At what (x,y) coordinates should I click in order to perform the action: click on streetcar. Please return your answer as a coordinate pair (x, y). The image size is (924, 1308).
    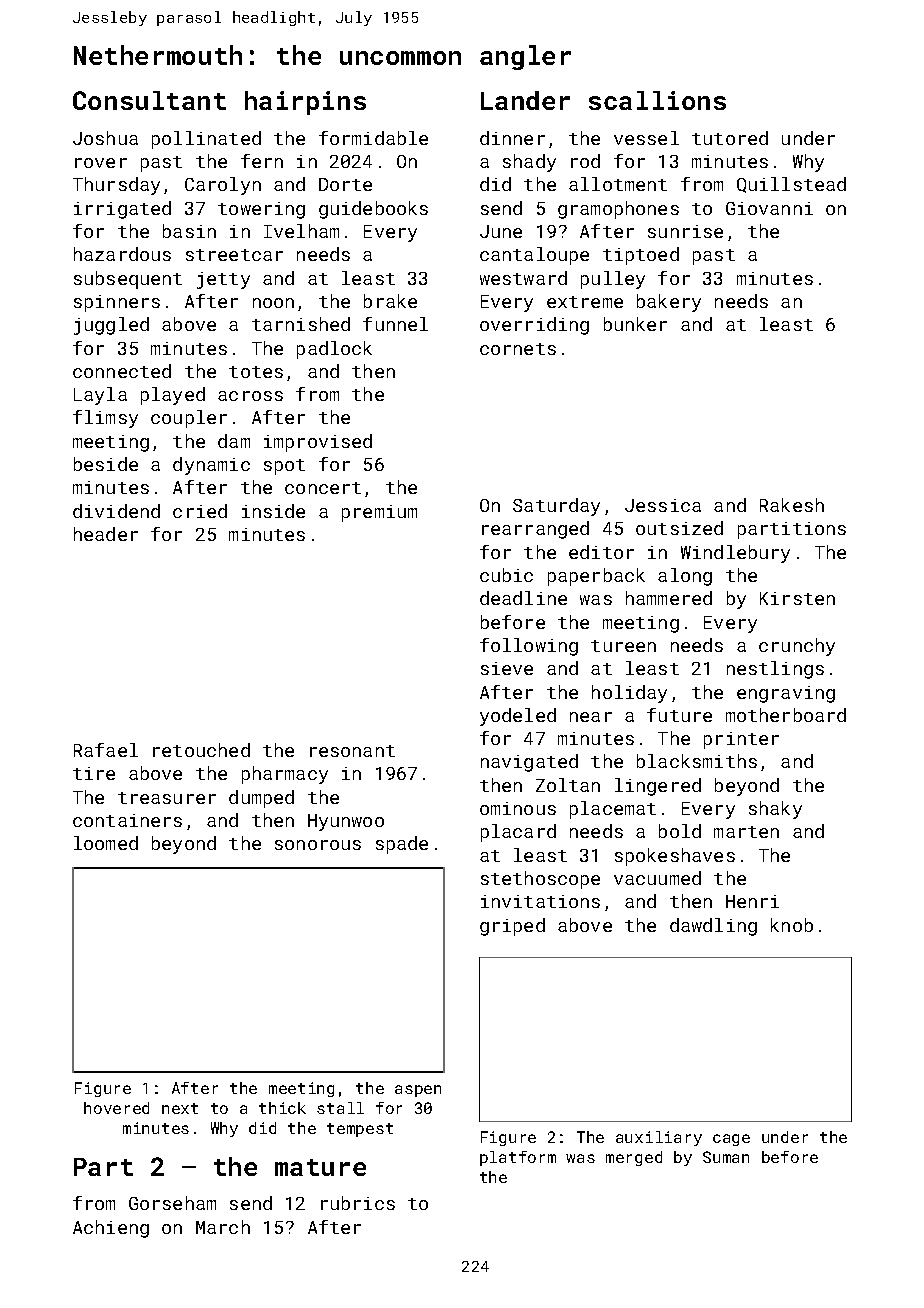
    Looking at the image, I should click on (234, 255).
